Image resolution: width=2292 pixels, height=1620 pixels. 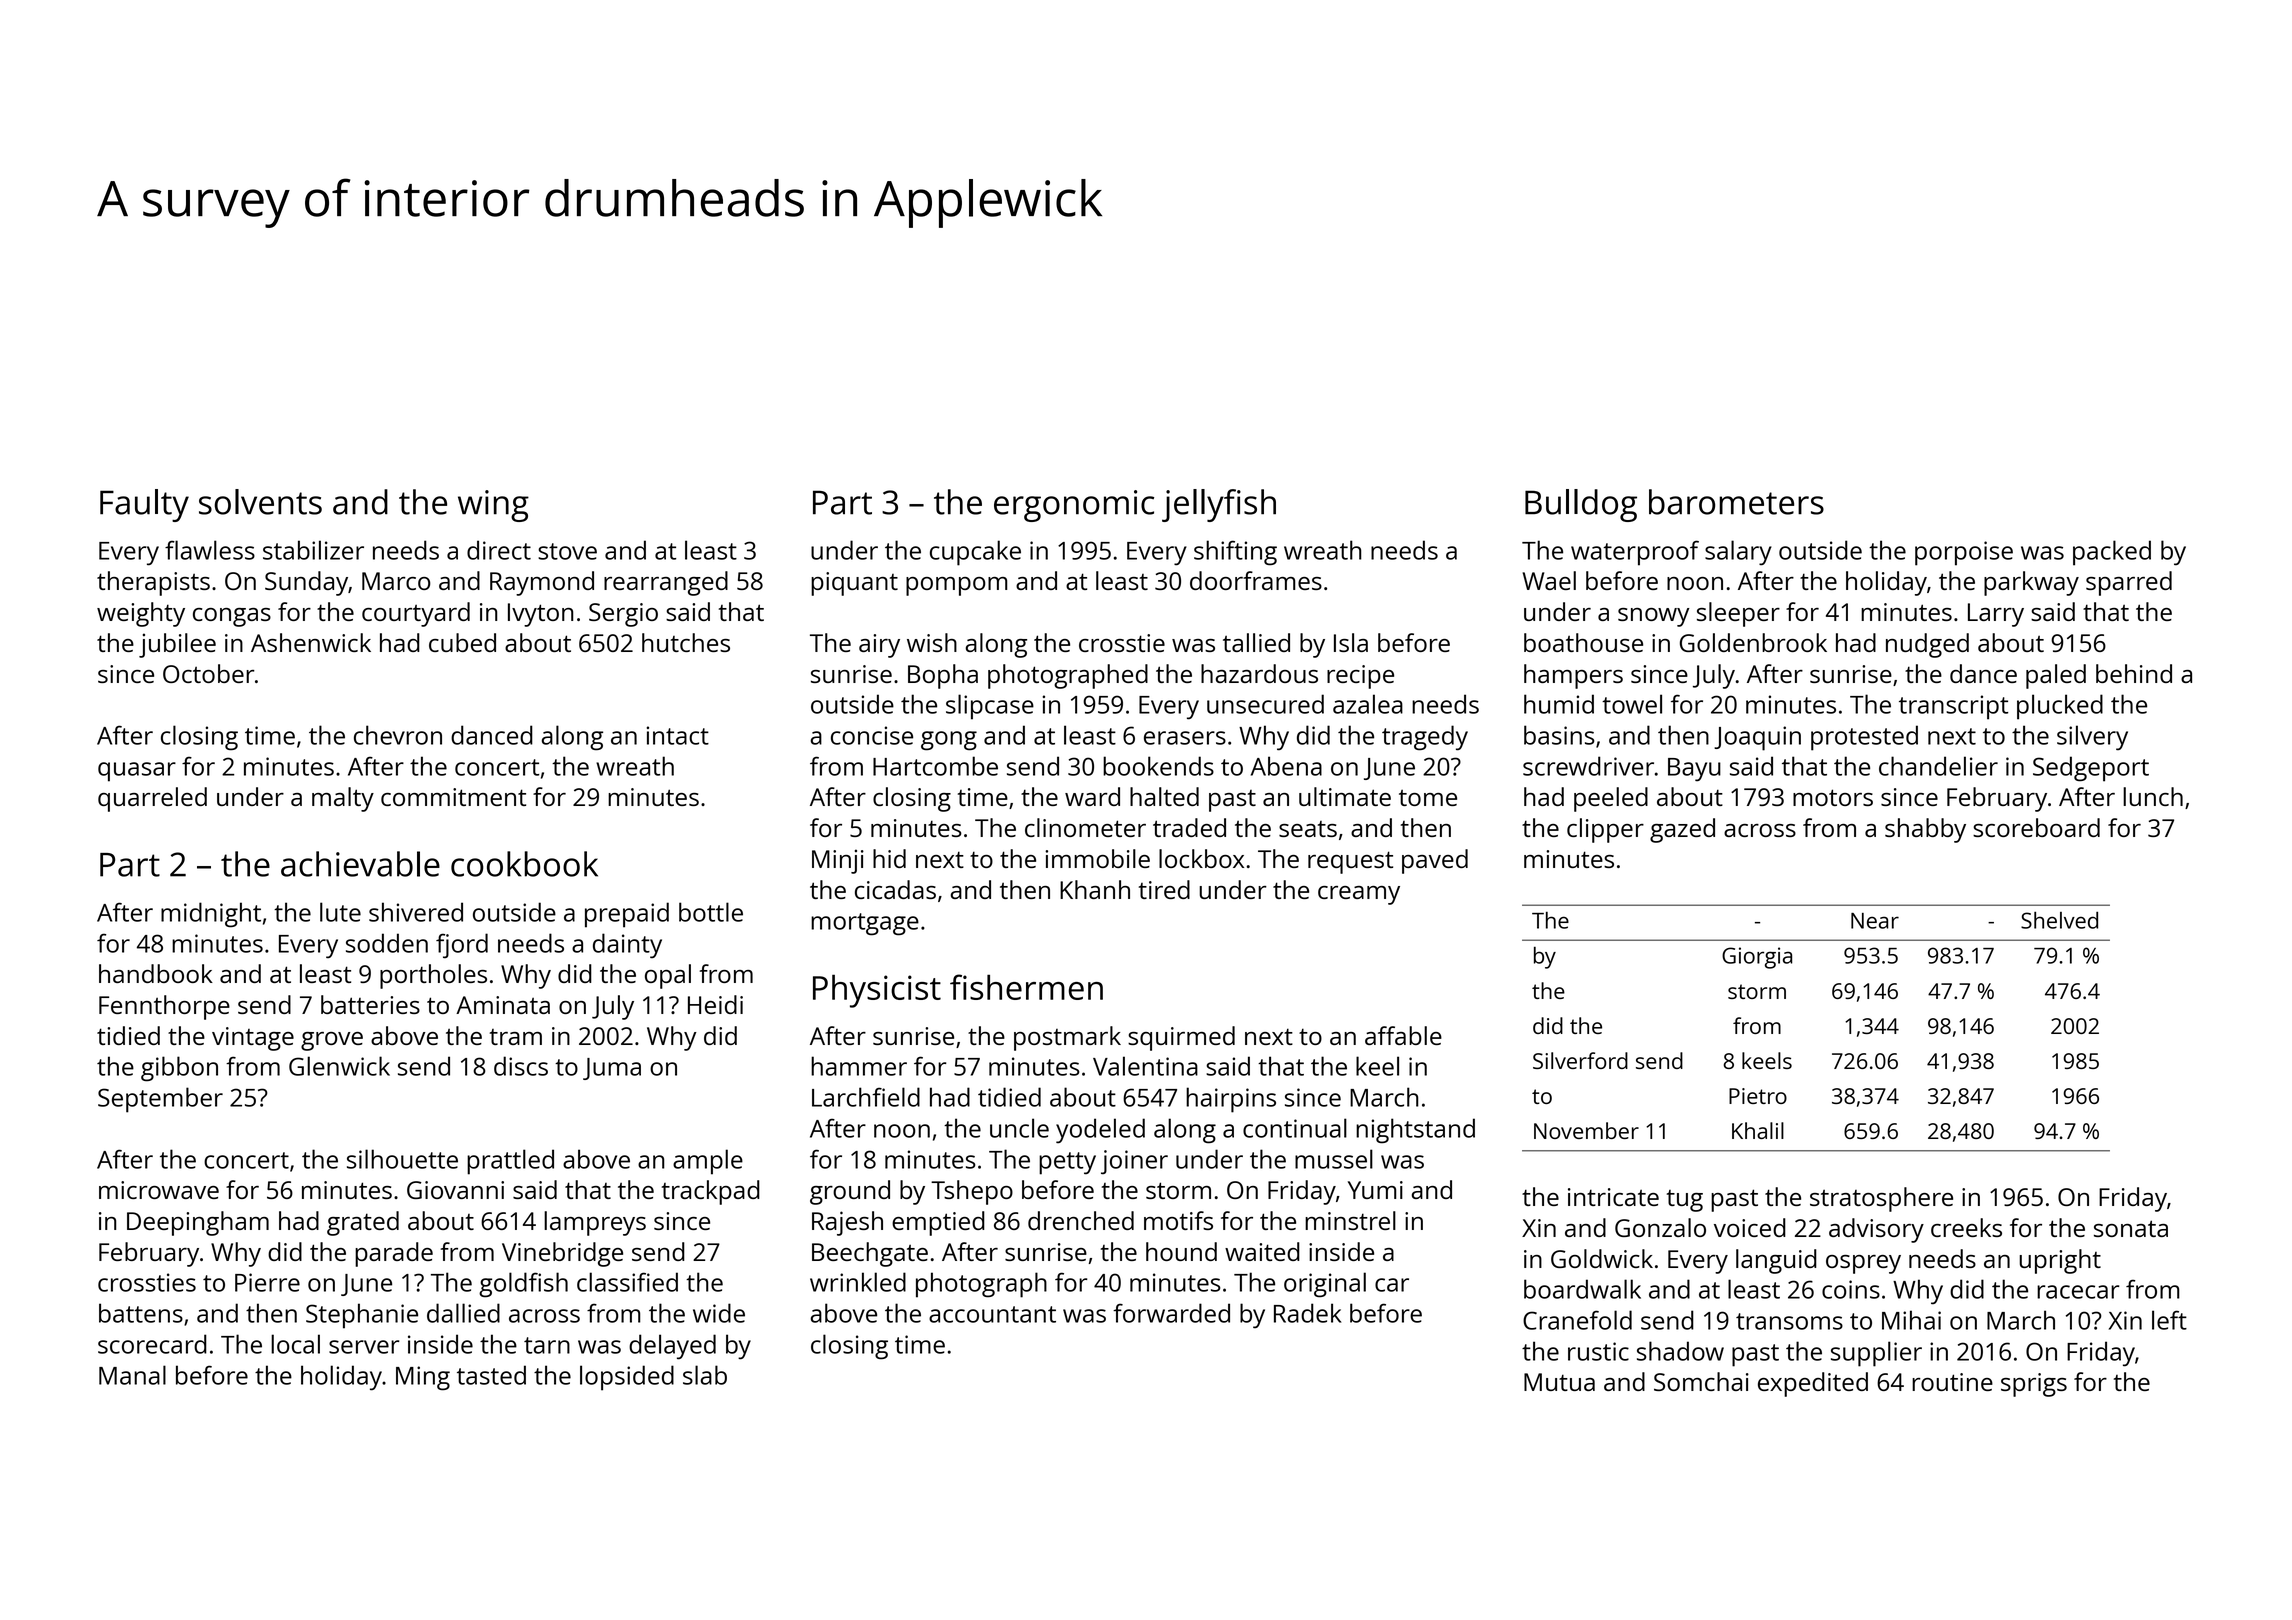 I want to click on Isla, so click(x=1351, y=642).
